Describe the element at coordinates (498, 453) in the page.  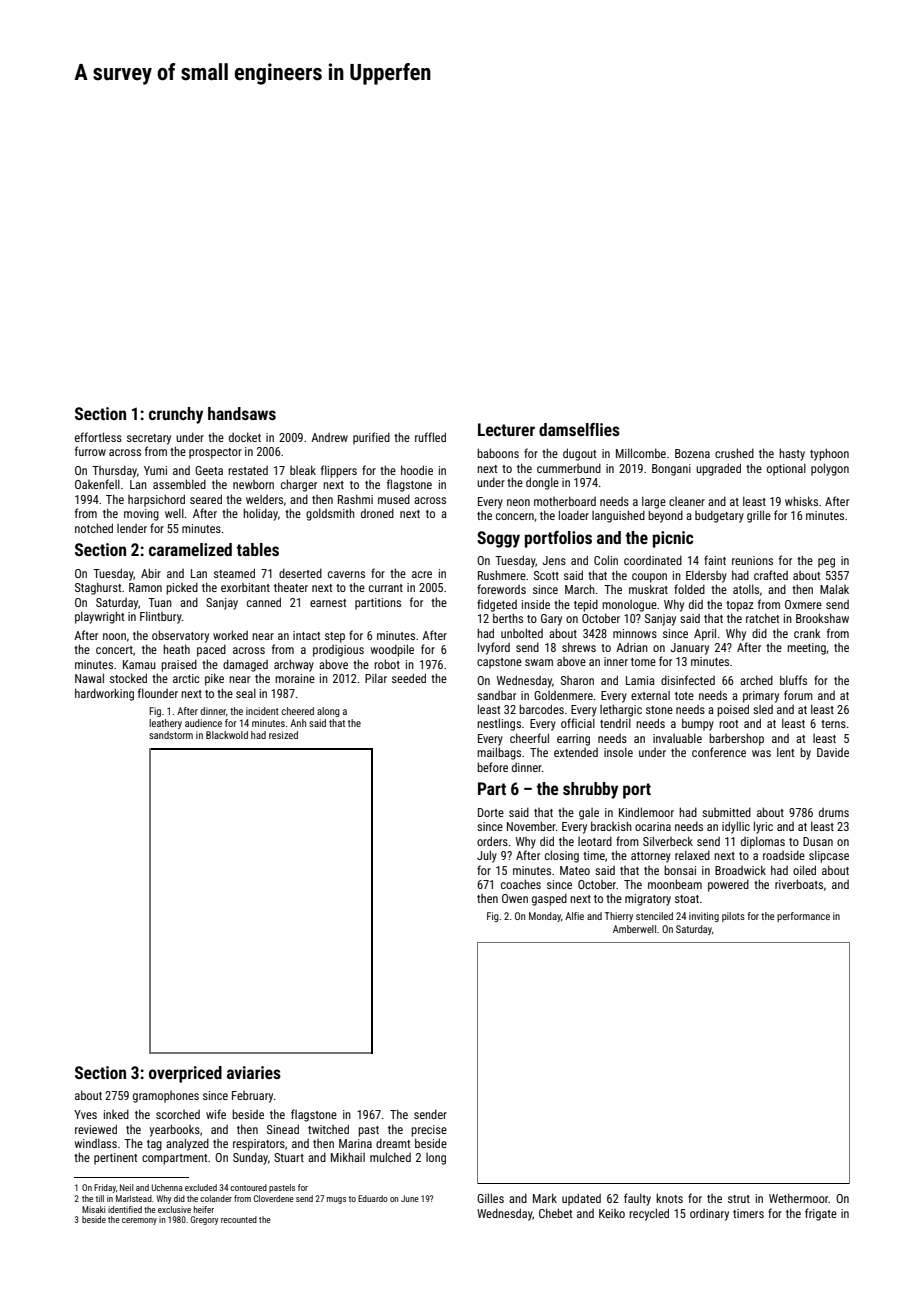
I see `baboons` at that location.
